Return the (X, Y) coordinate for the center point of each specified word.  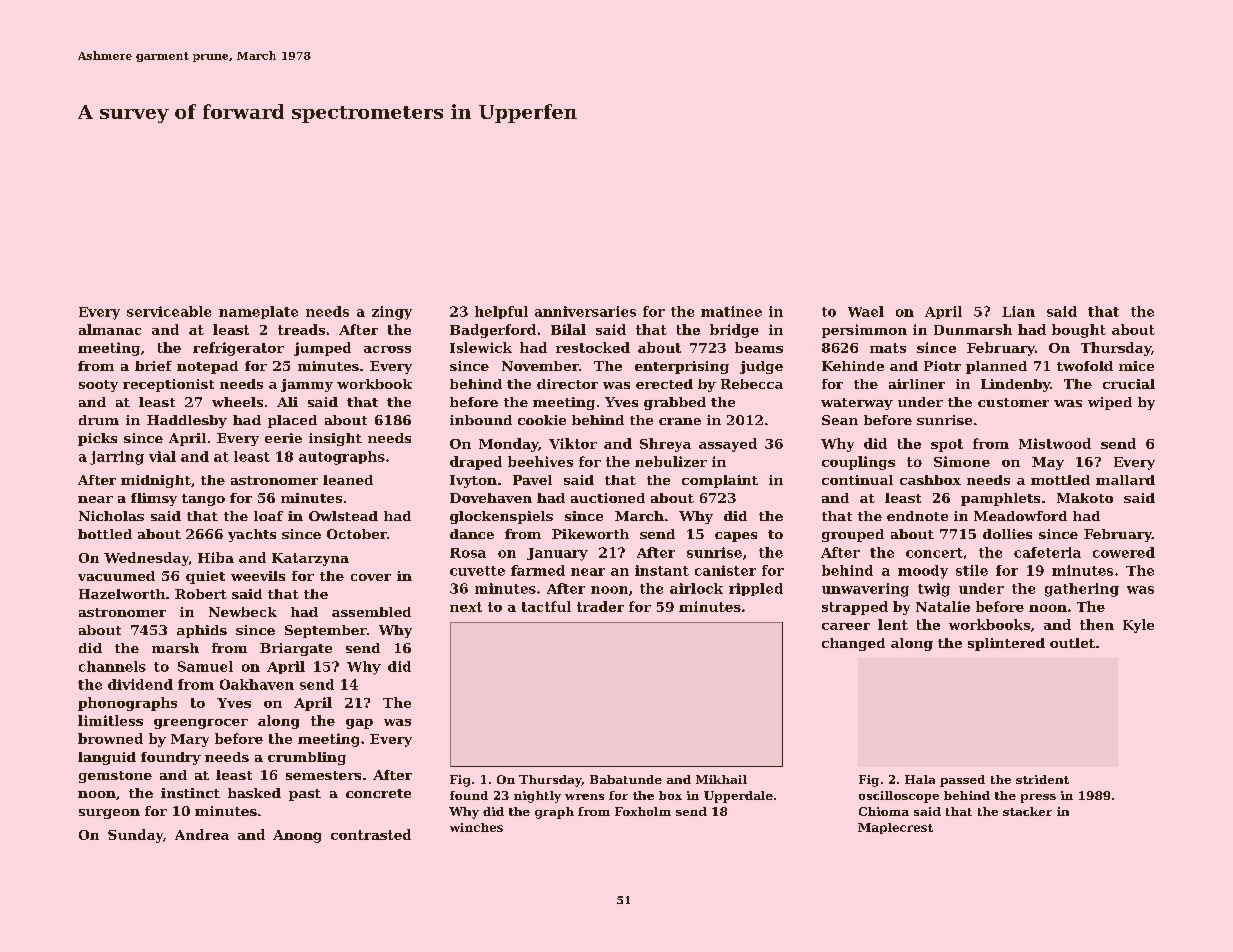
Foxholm (643, 811)
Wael (866, 311)
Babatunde (626, 779)
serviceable (169, 311)
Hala (920, 779)
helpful (501, 312)
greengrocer (201, 724)
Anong (297, 836)
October (357, 534)
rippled (756, 589)
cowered (1124, 552)
